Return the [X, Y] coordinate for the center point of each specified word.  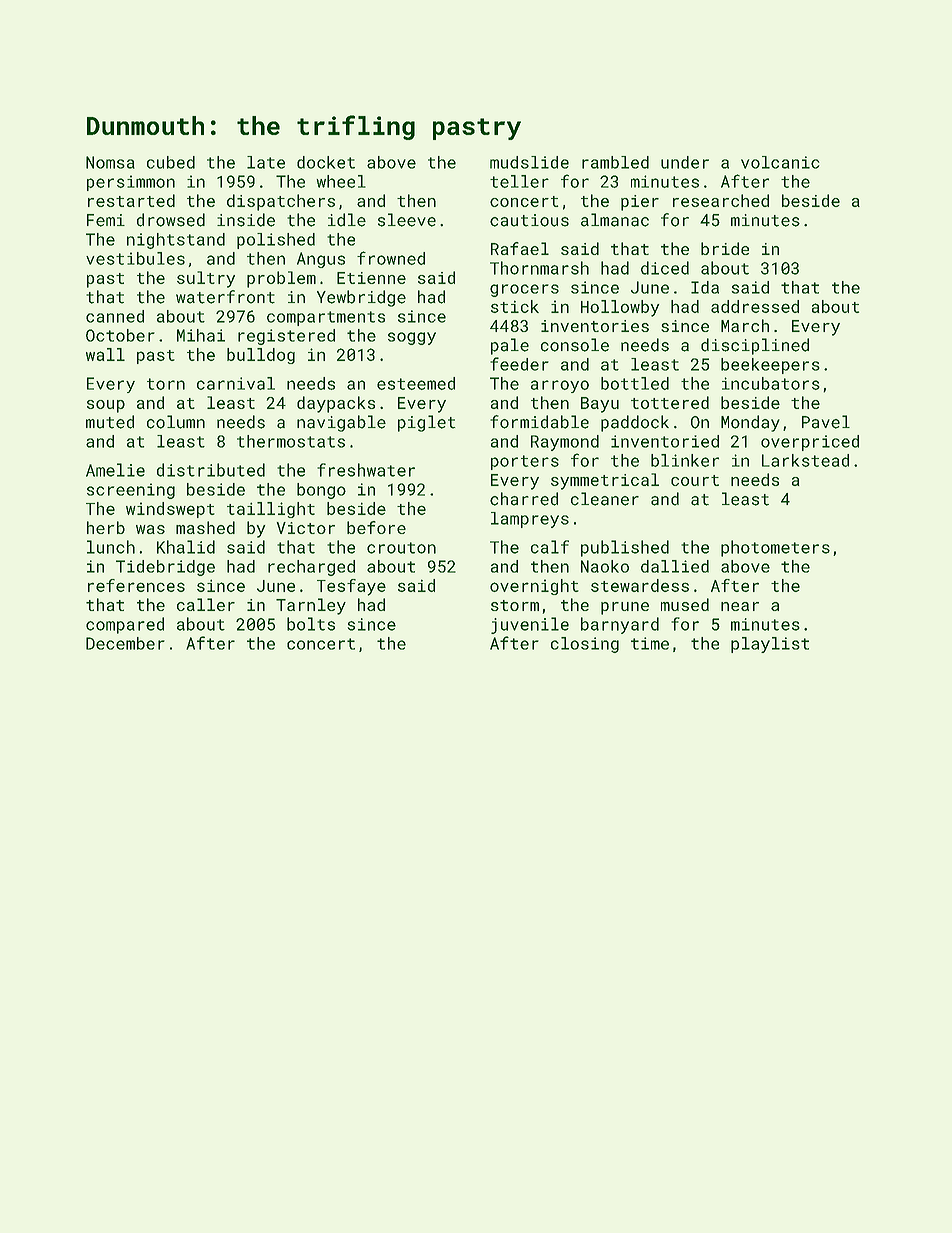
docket [326, 162]
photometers [775, 548]
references [136, 585]
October [120, 335]
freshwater [366, 470]
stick [515, 306]
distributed [211, 470]
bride [725, 248]
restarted [131, 200]
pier [640, 203]
